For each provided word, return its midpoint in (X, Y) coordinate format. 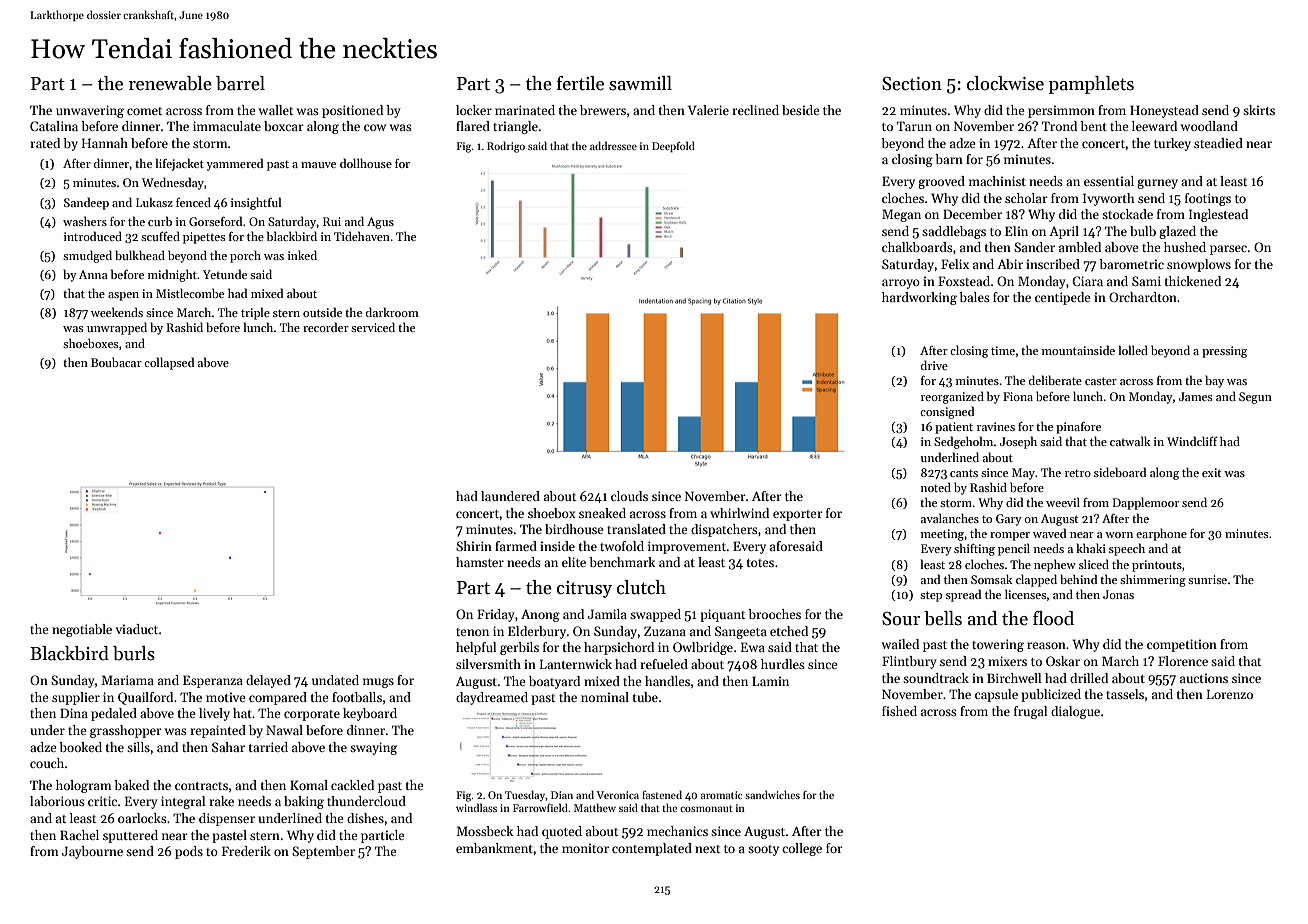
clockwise (1005, 83)
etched (789, 631)
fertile (580, 83)
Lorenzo (1230, 694)
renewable (170, 83)
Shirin (474, 546)
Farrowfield (540, 807)
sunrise (1207, 579)
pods (189, 852)
